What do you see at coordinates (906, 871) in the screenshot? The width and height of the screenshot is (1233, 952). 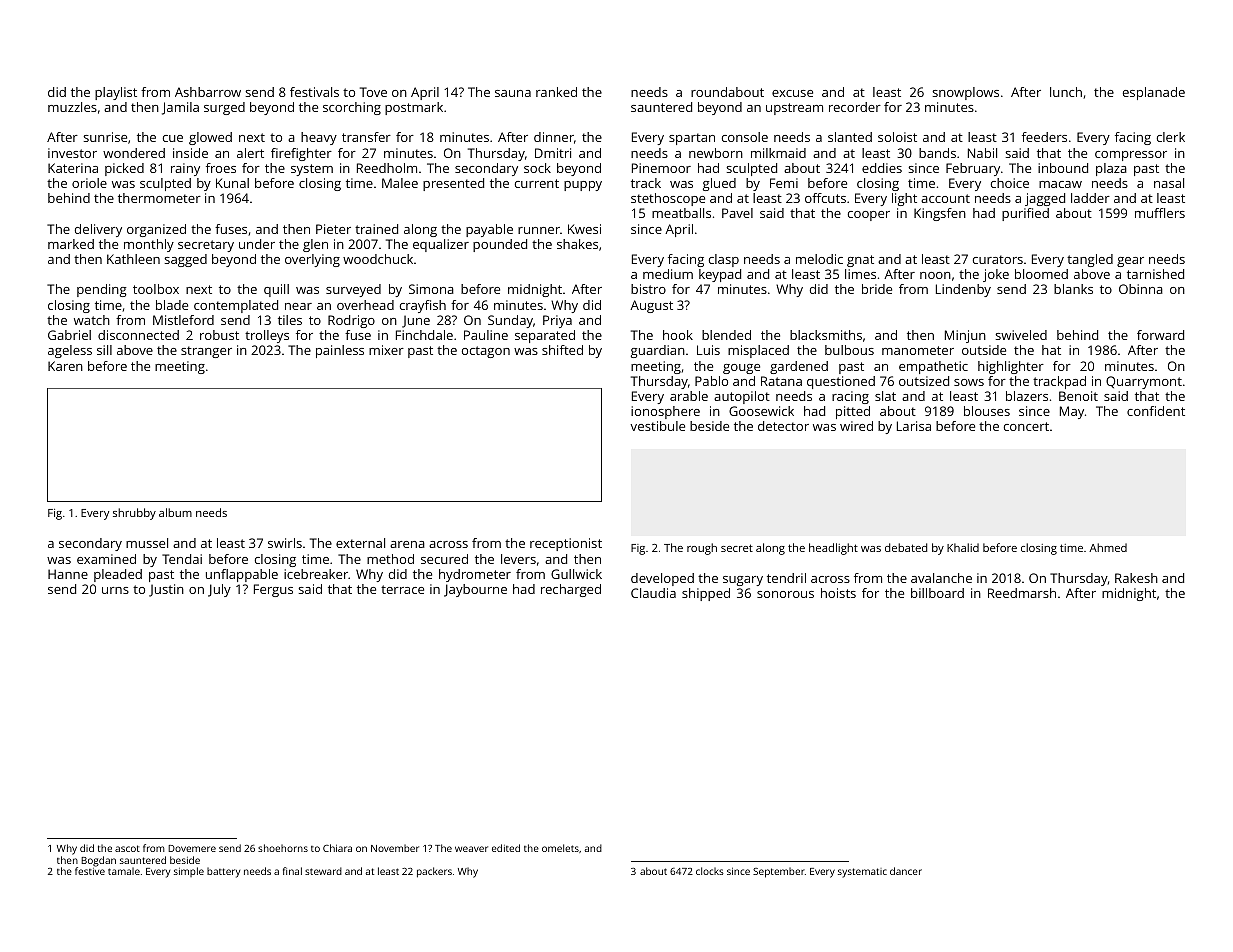 I see `dancer` at bounding box center [906, 871].
